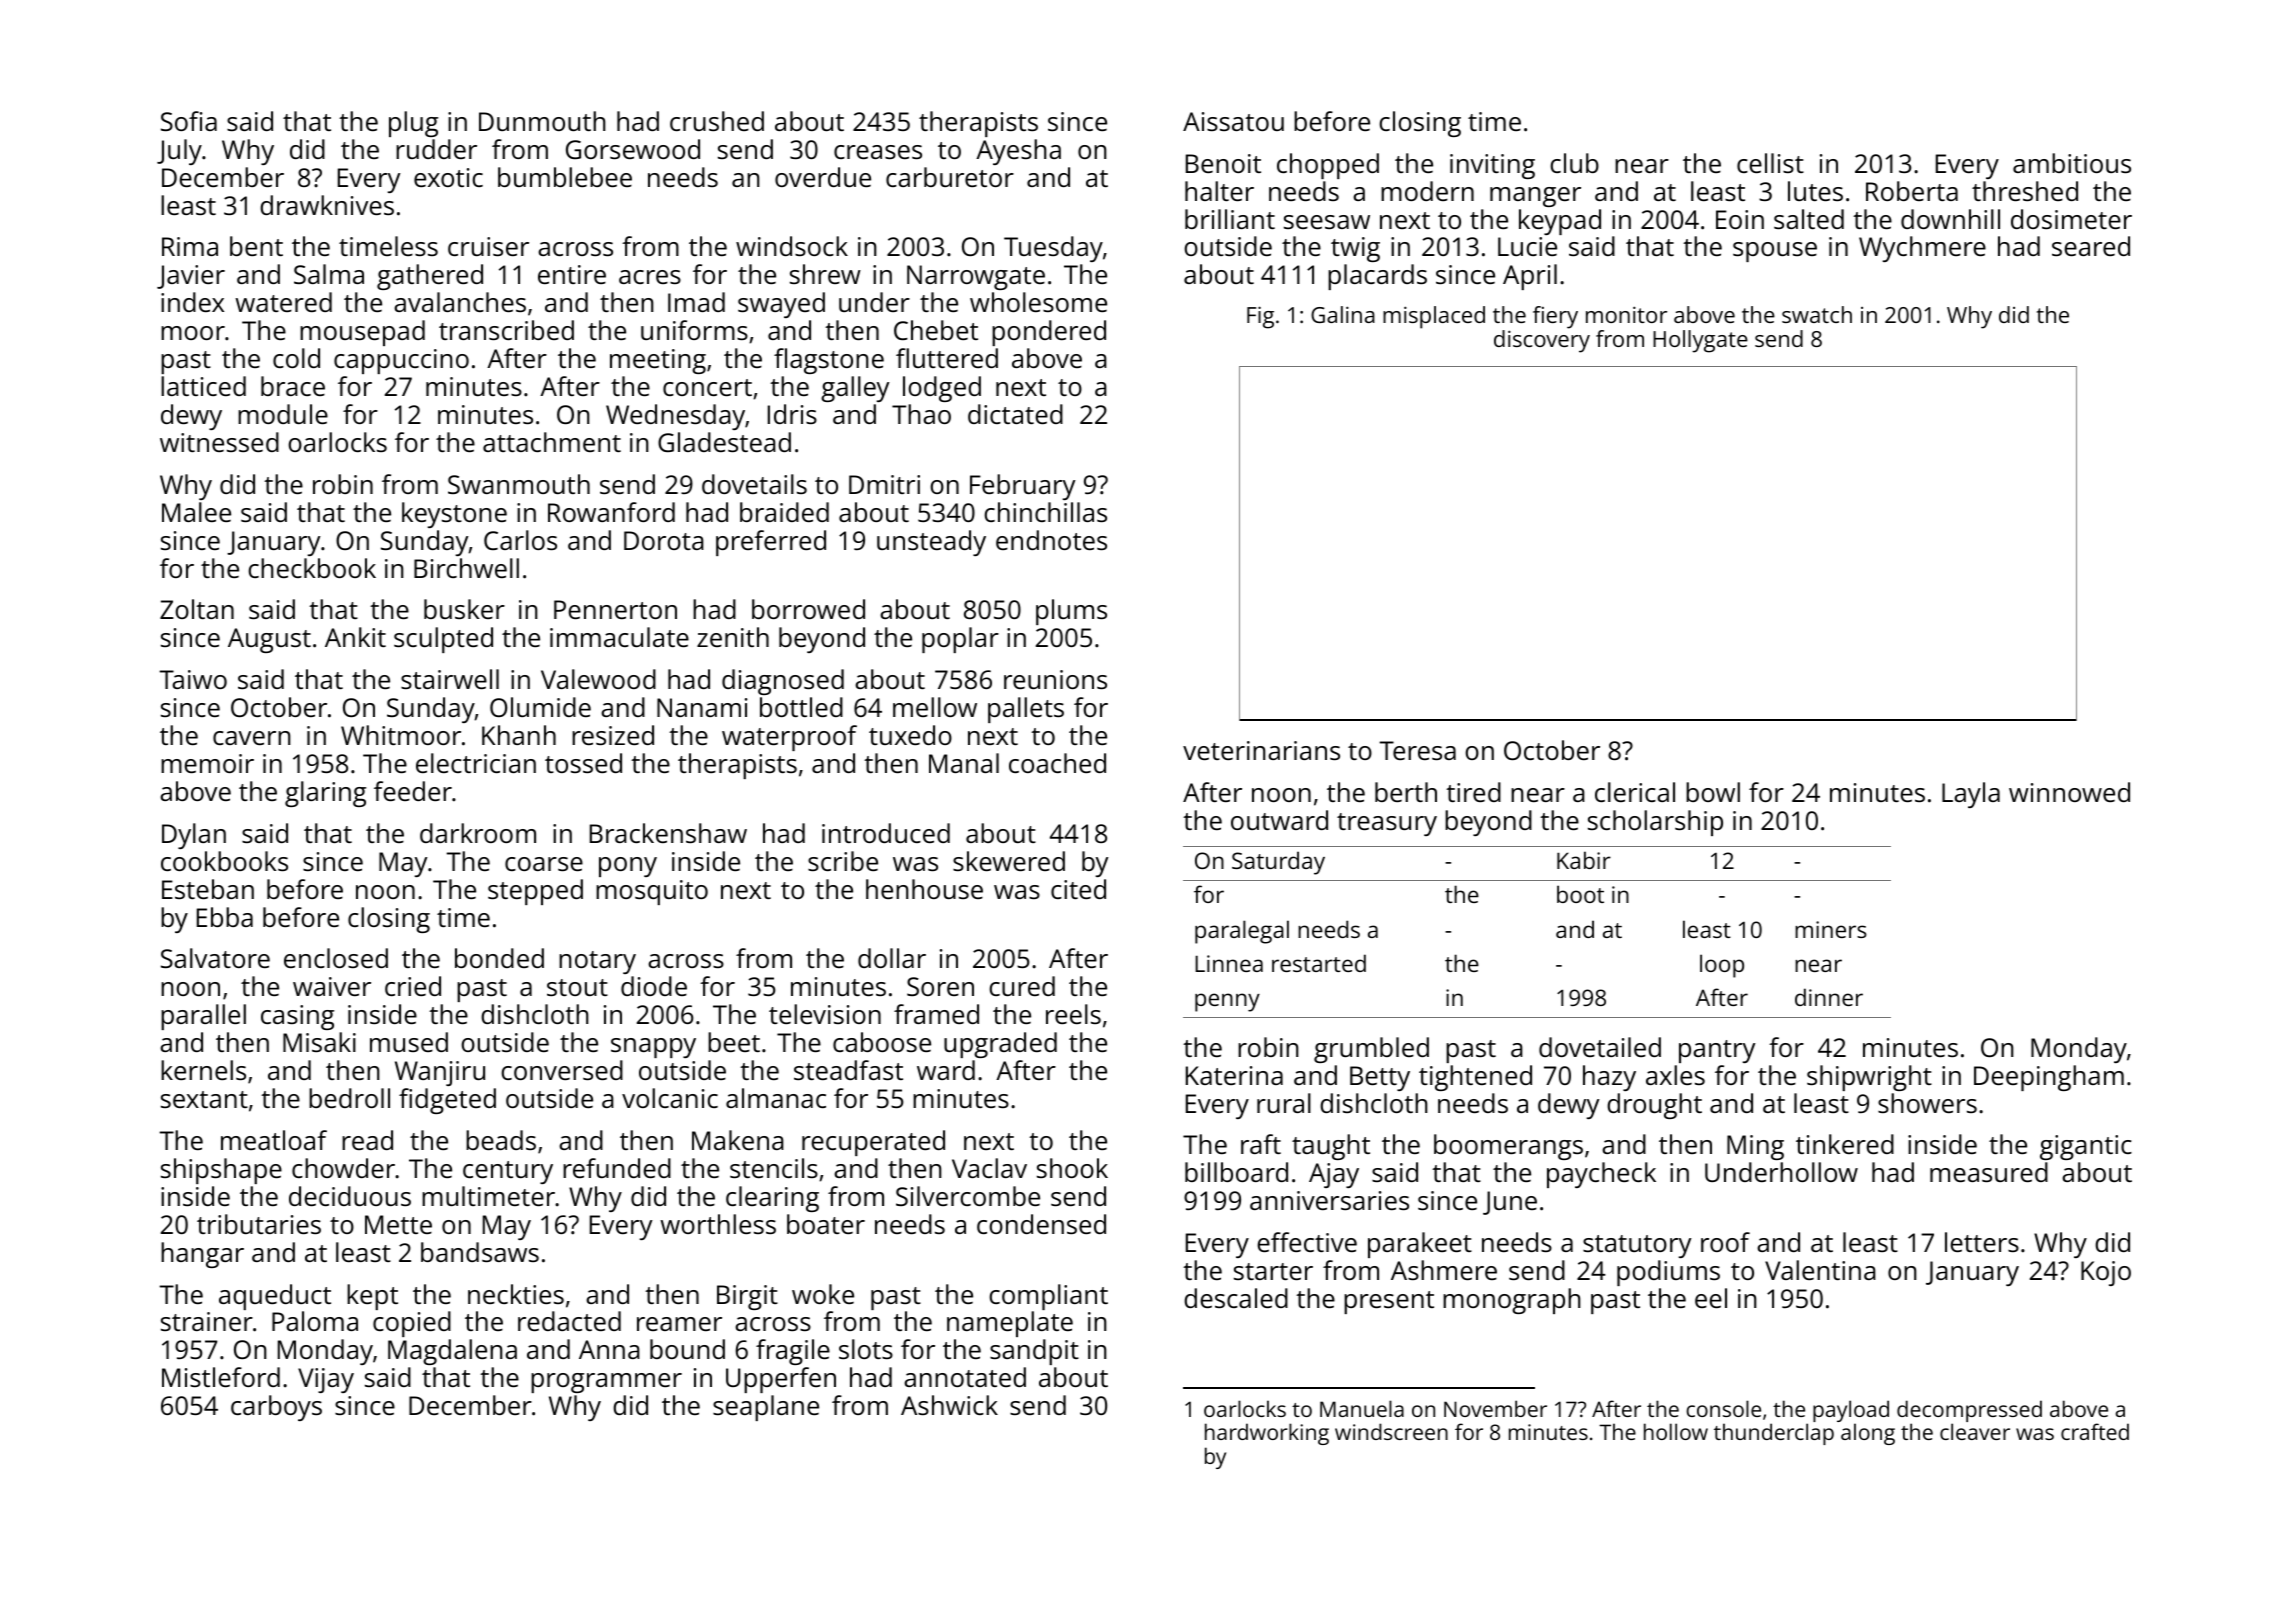 This screenshot has height=1620, width=2292. Describe the element at coordinates (197, 609) in the screenshot. I see `Zoltan` at that location.
